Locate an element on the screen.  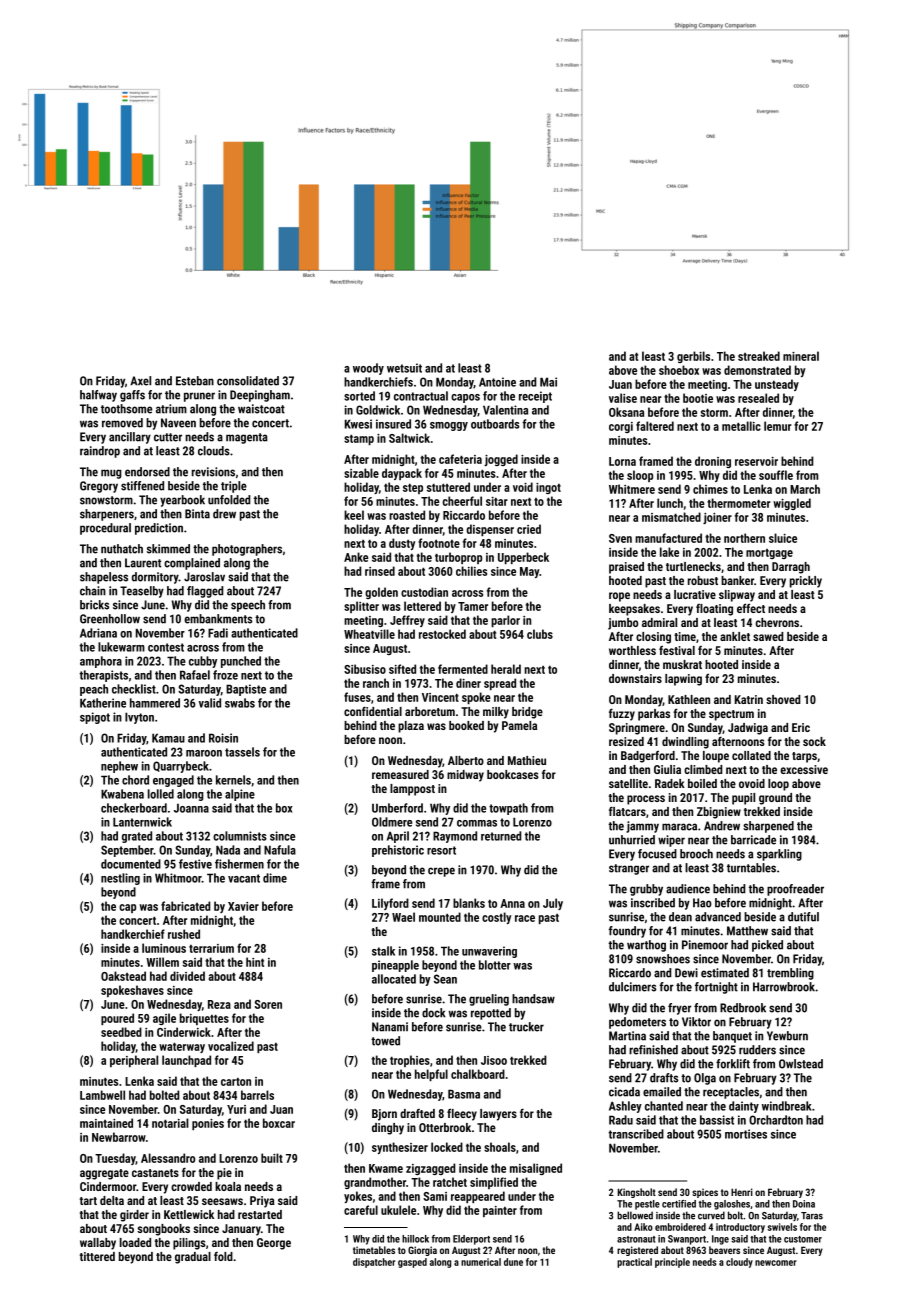
Taras is located at coordinates (812, 1216).
